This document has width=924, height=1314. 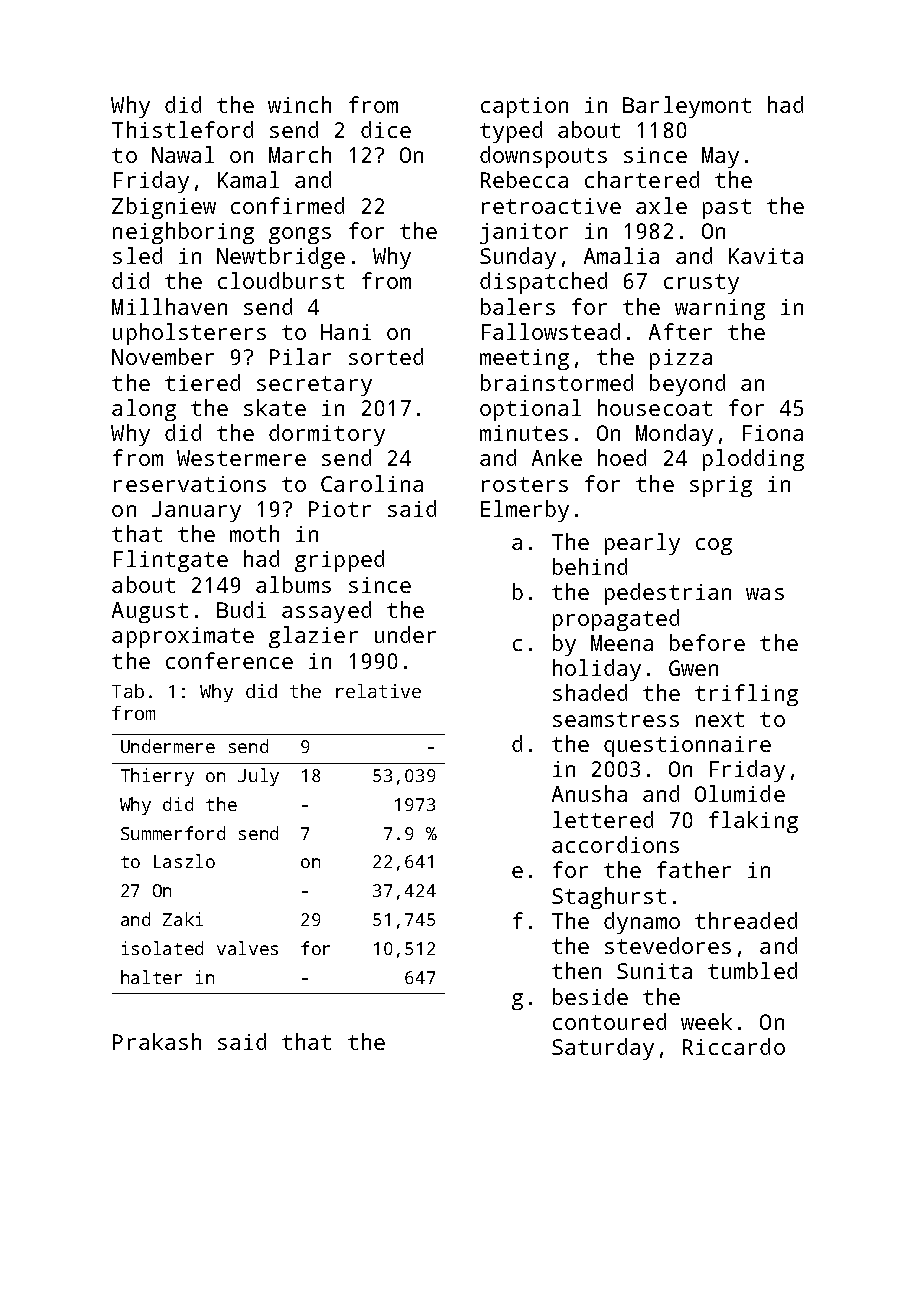 What do you see at coordinates (247, 948) in the document?
I see `valves` at bounding box center [247, 948].
